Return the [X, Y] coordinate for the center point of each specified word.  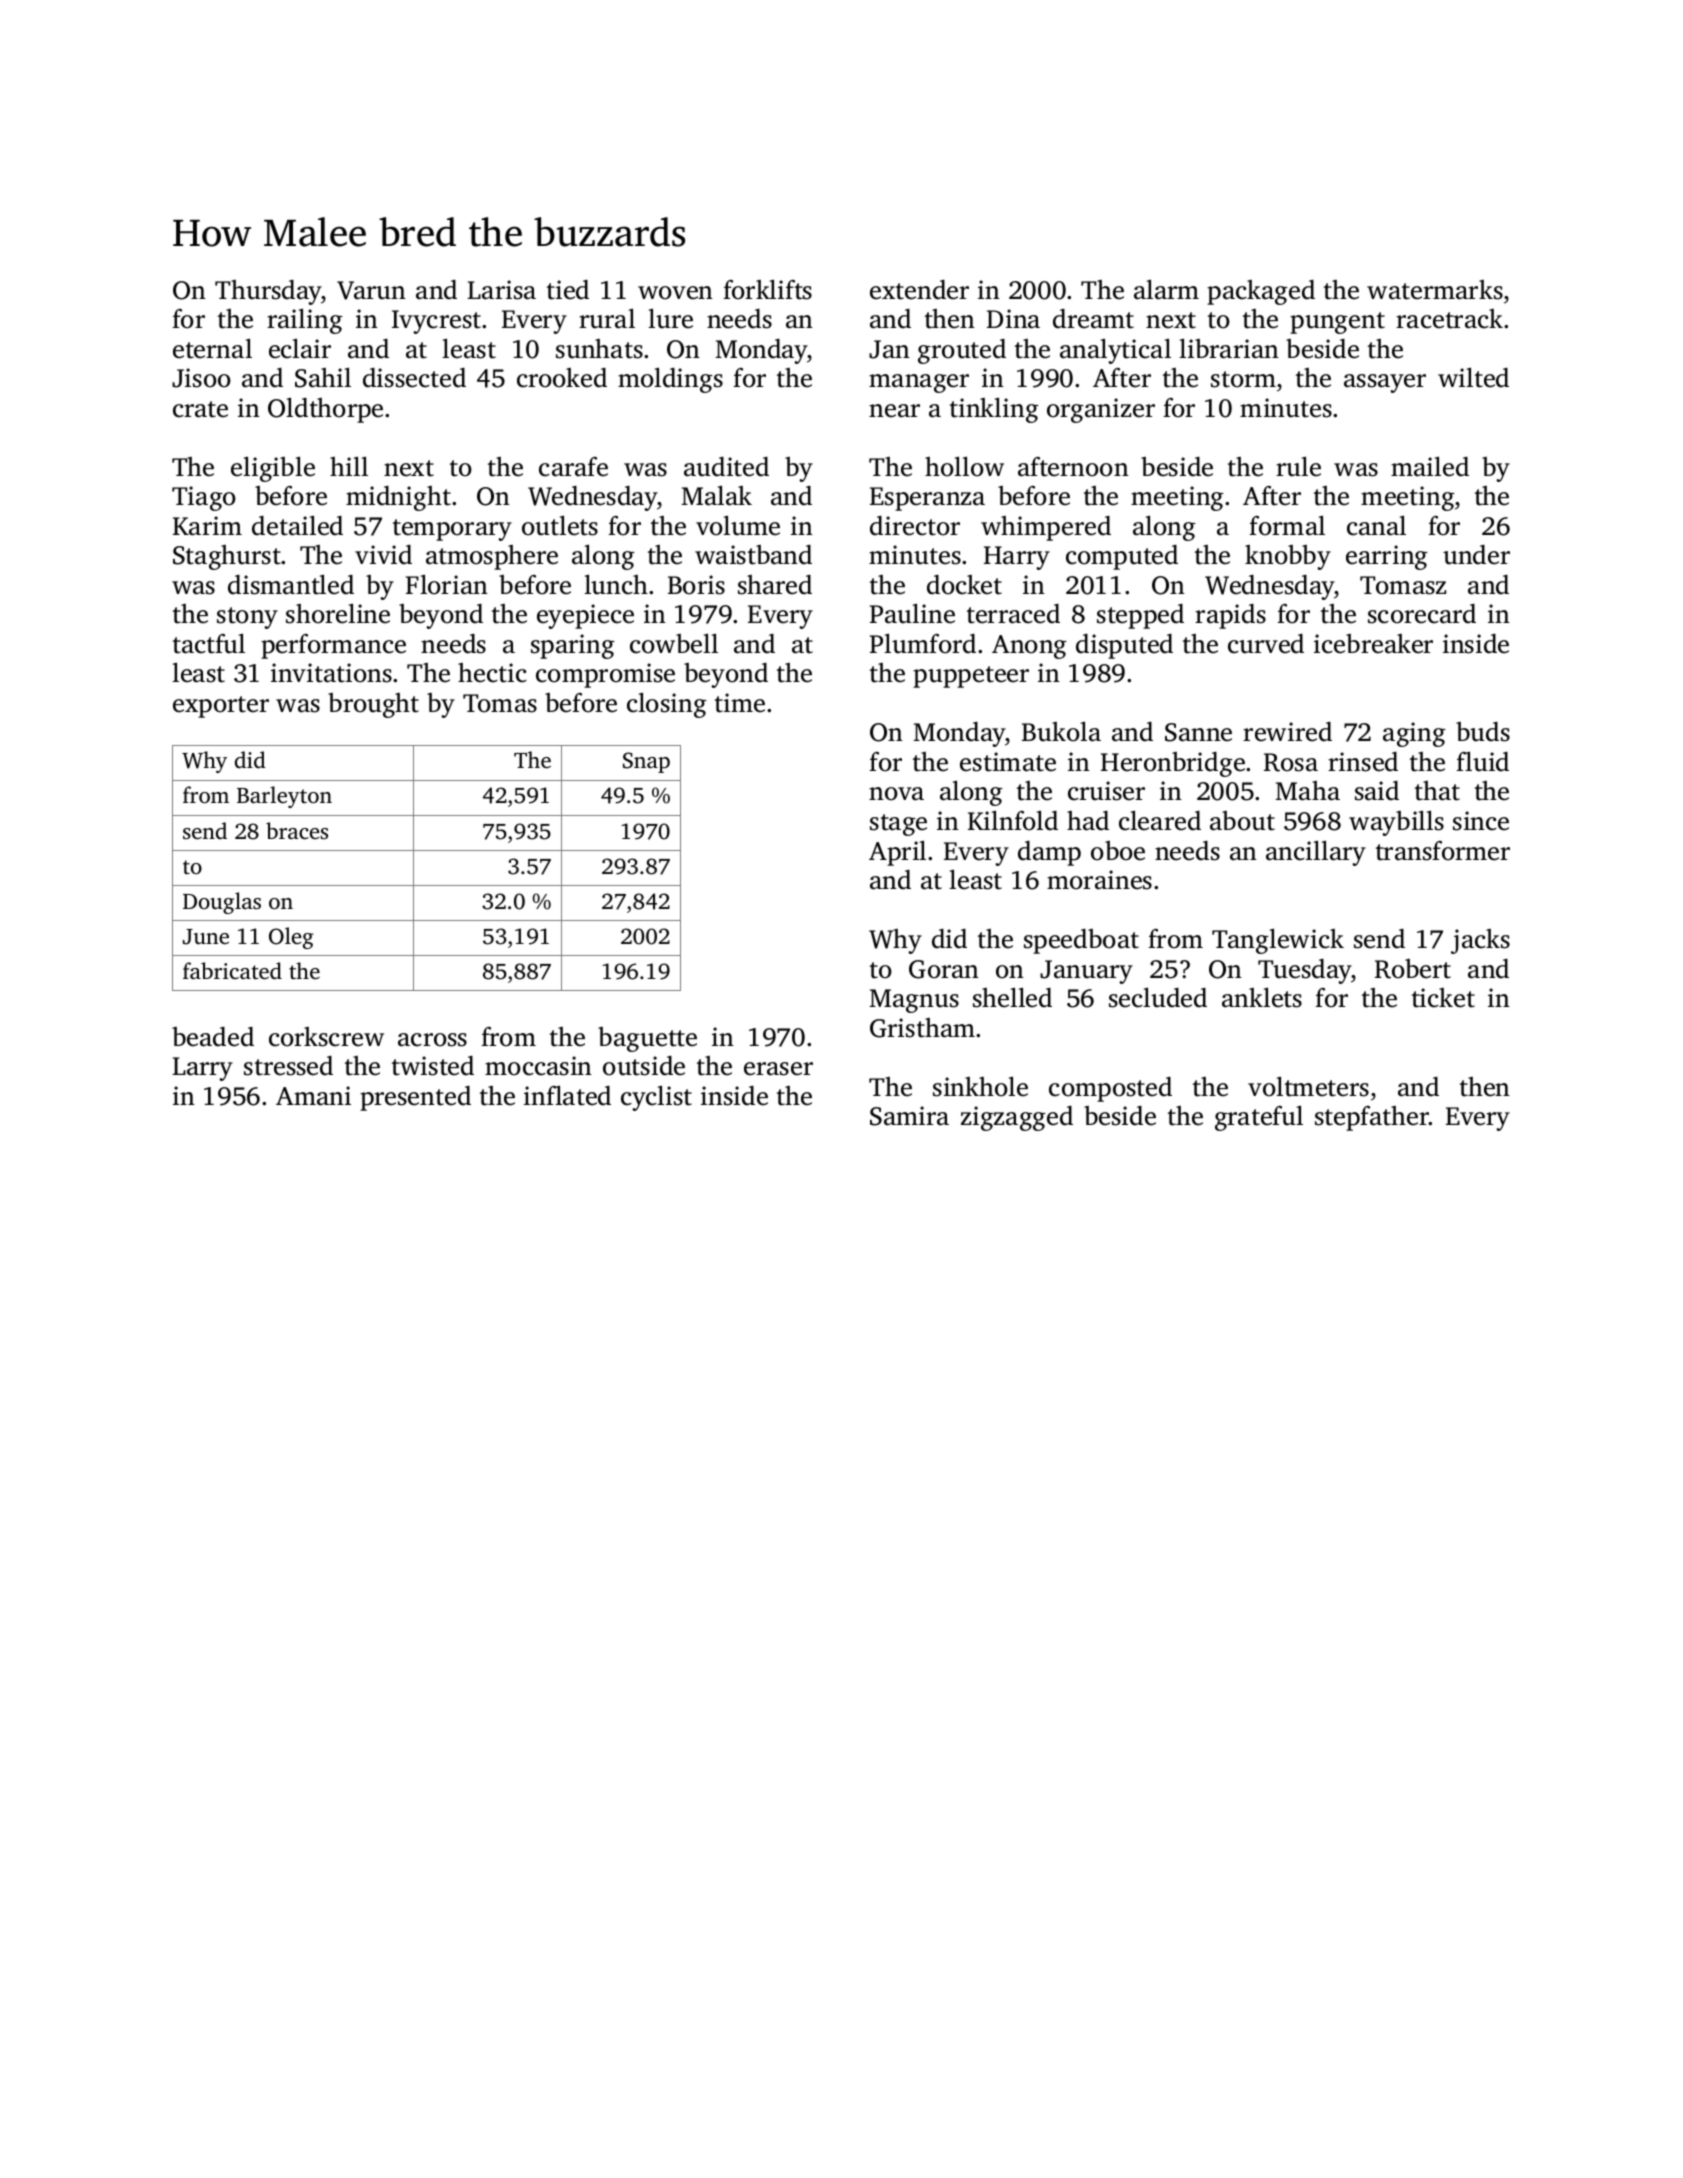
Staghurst [227, 557]
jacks [1480, 941]
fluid [1482, 762]
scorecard [1422, 614]
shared [775, 585]
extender [919, 290]
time [740, 703]
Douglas [222, 903]
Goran [944, 969]
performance [333, 646]
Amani [313, 1096]
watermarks [1435, 290]
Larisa [501, 290]
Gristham [922, 1028]
